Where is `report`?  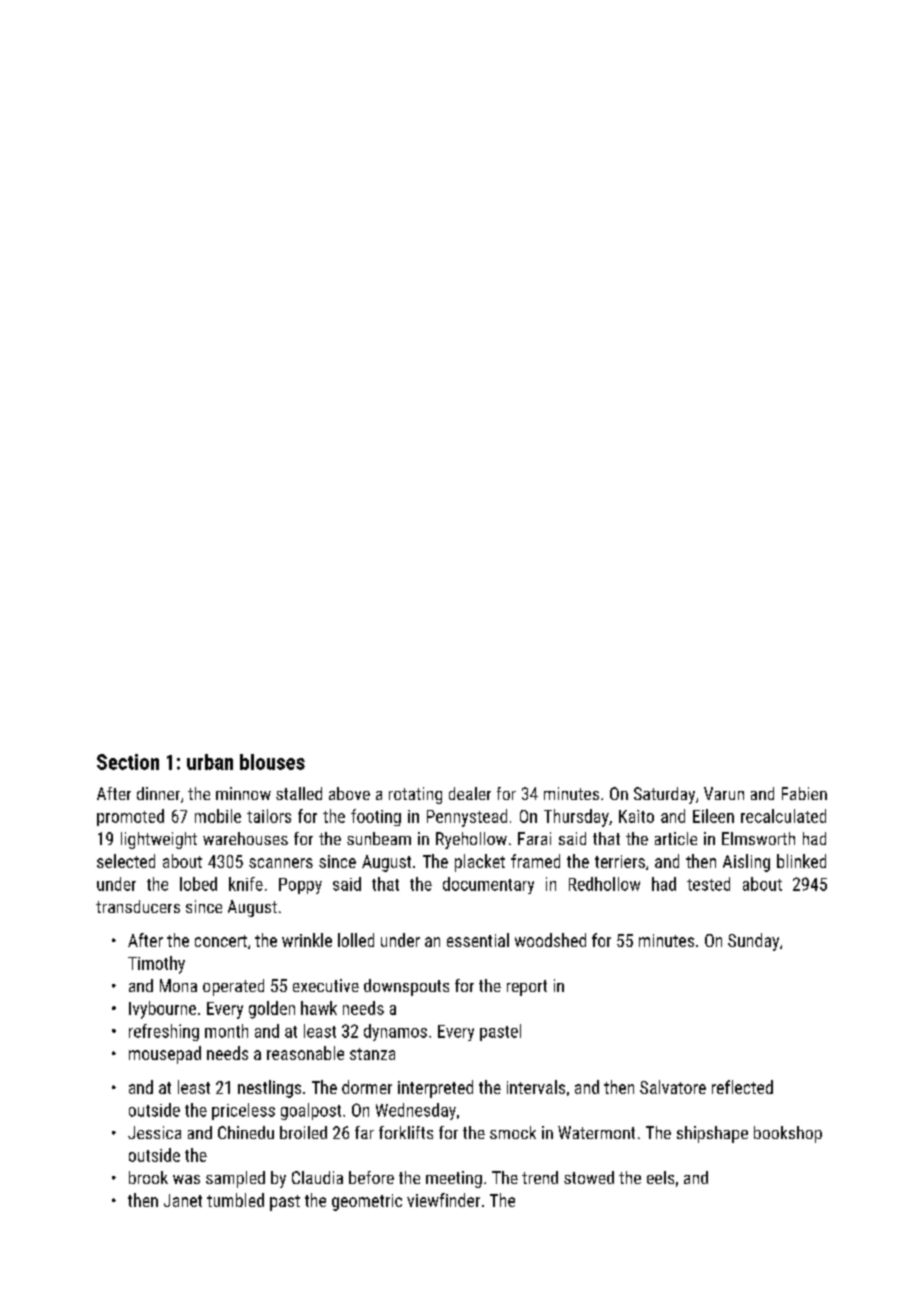
report is located at coordinates (527, 988).
